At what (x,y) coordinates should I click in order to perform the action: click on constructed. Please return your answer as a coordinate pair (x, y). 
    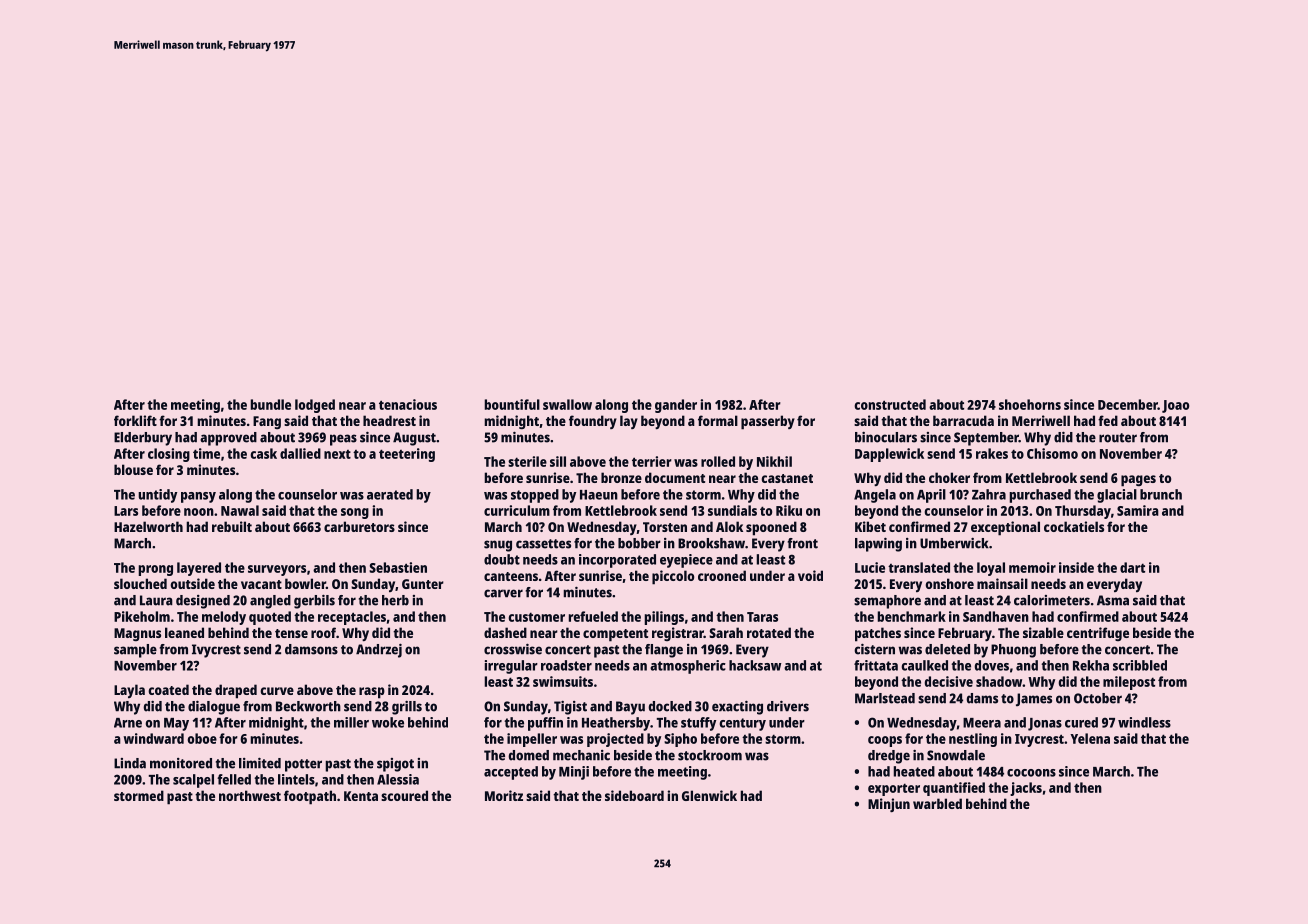
    Looking at the image, I should click on (890, 404).
